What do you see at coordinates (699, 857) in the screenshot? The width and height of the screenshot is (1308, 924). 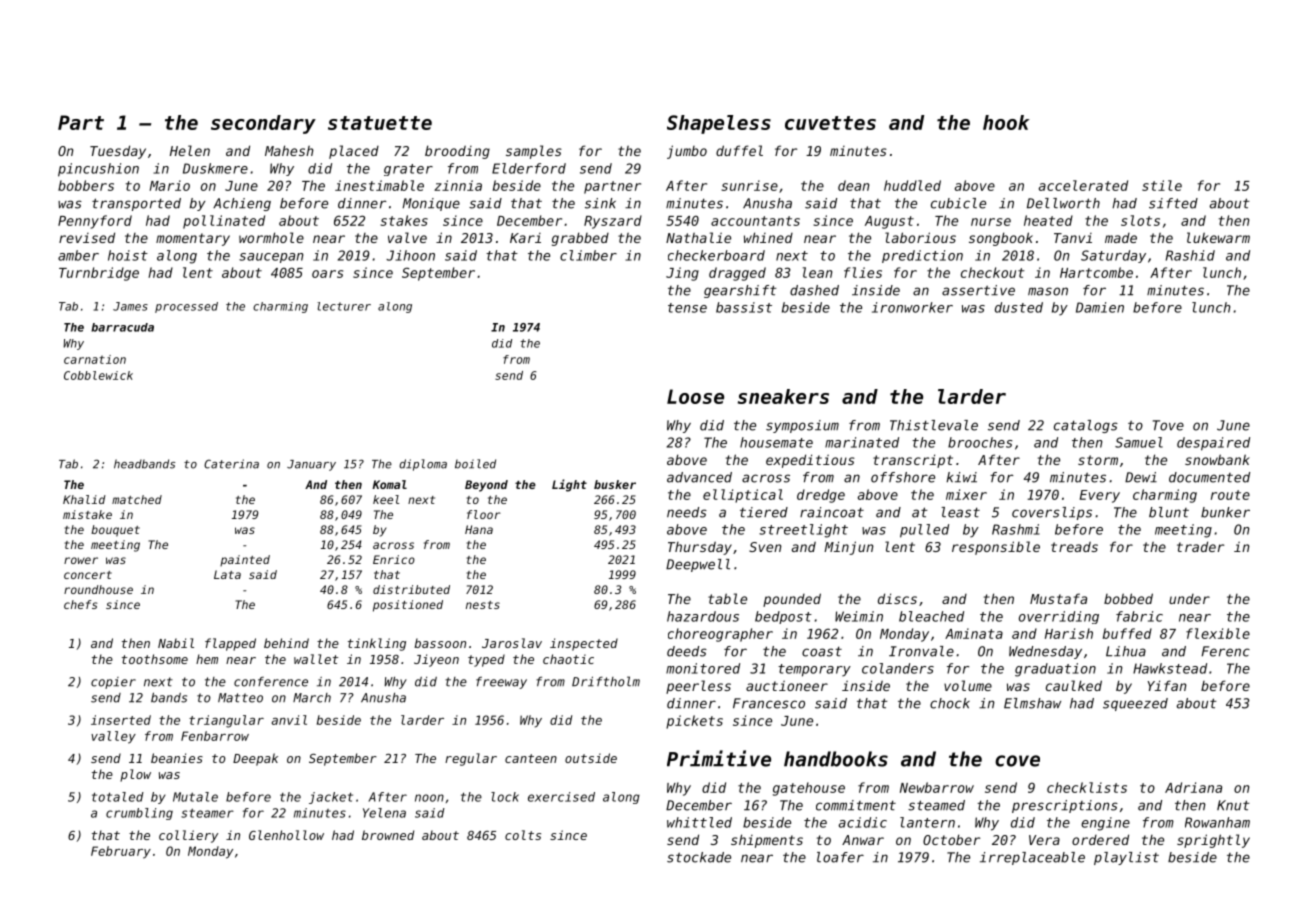 I see `stockade` at bounding box center [699, 857].
